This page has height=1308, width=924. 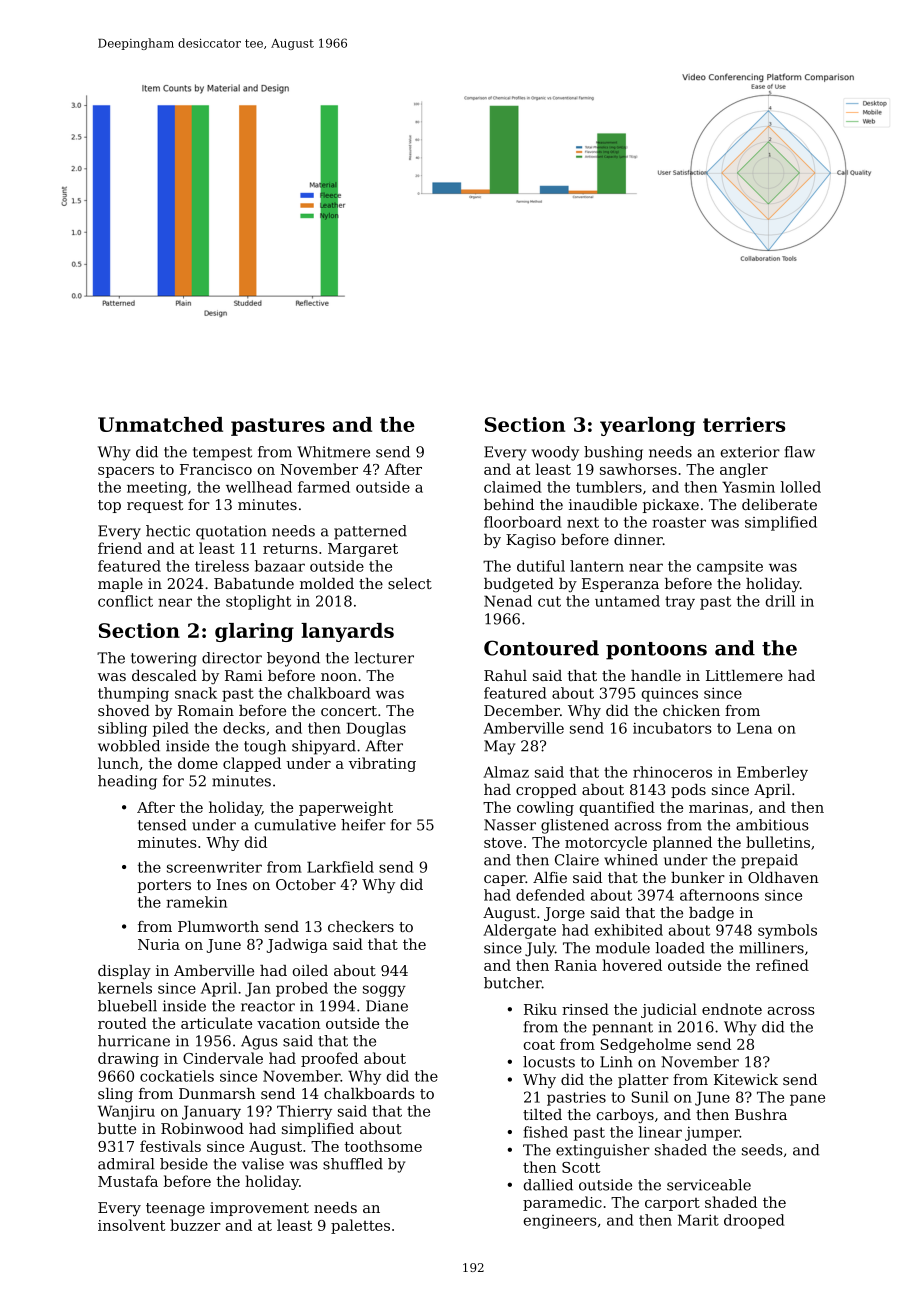 What do you see at coordinates (560, 1222) in the page?
I see `engineers` at bounding box center [560, 1222].
